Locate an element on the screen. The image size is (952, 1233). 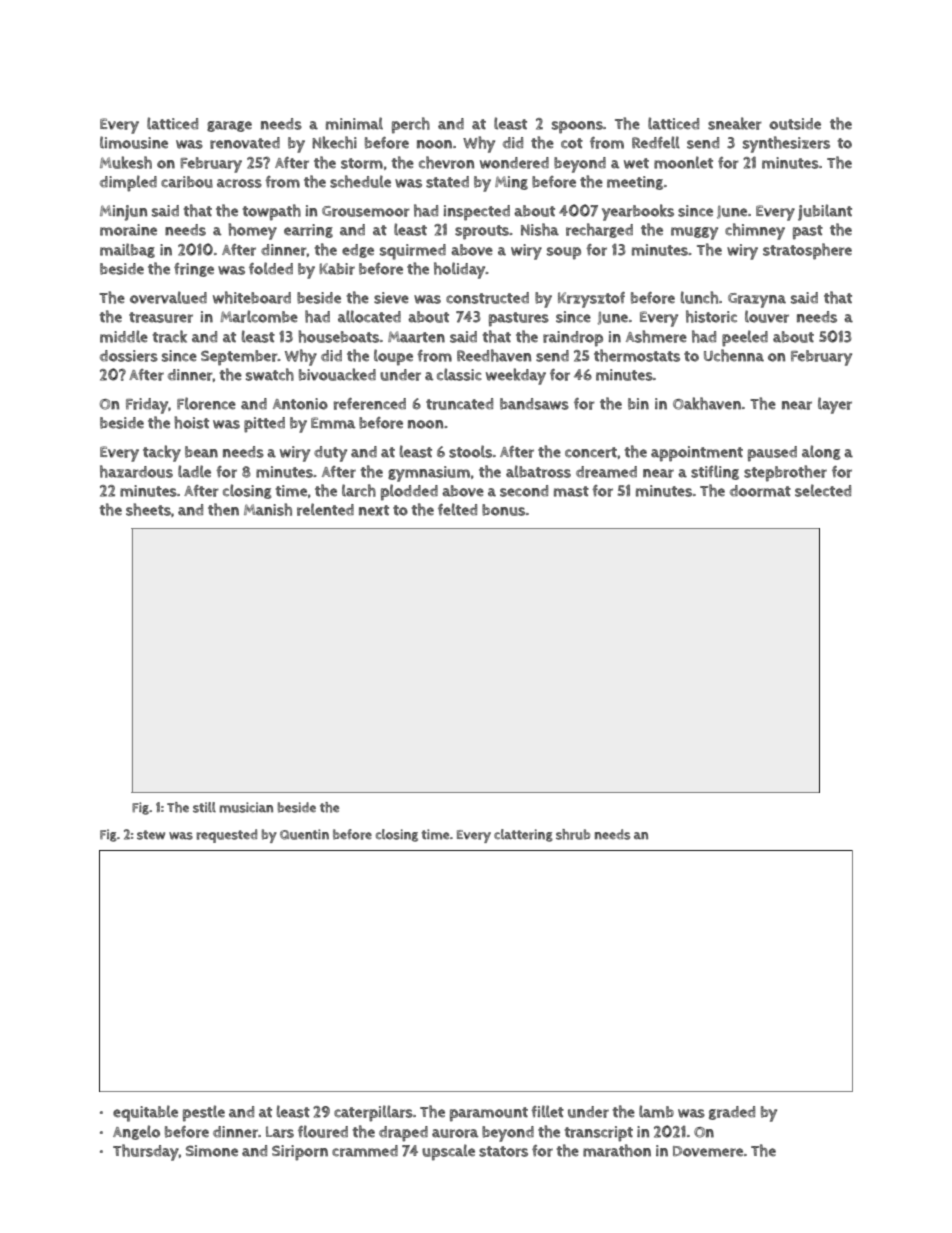
doormat is located at coordinates (760, 491).
